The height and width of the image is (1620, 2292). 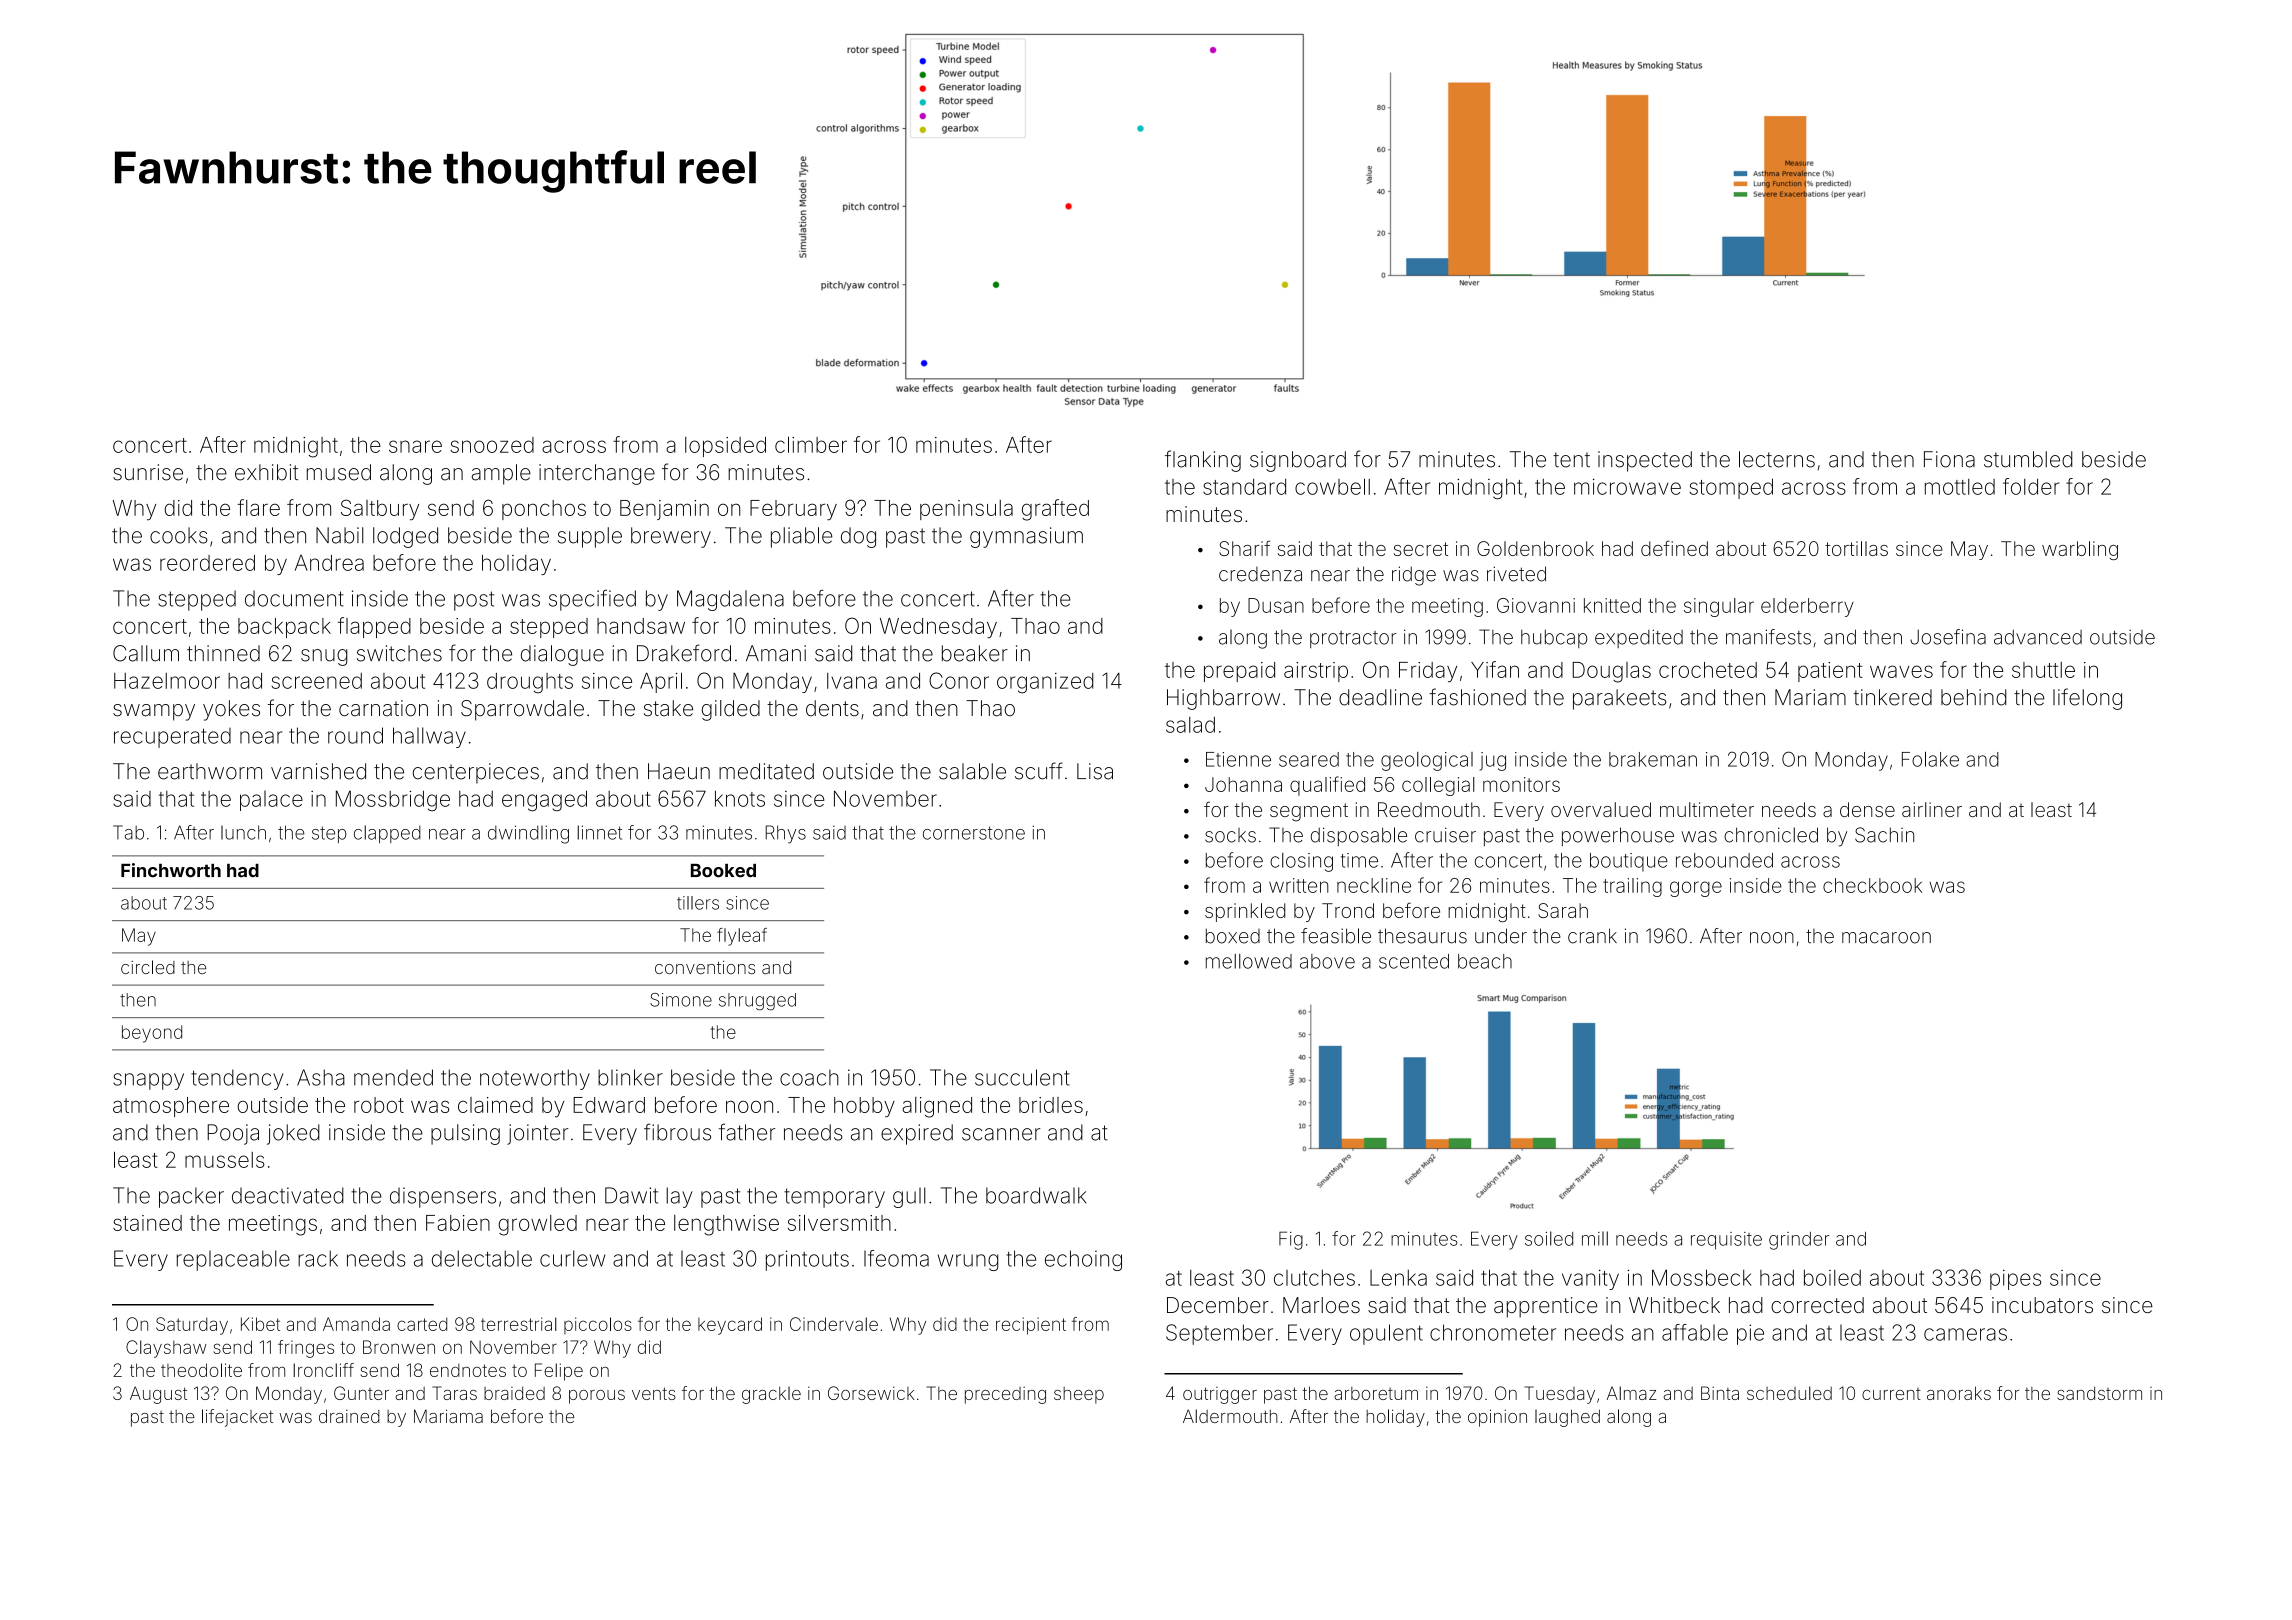 I want to click on climber, so click(x=811, y=444).
